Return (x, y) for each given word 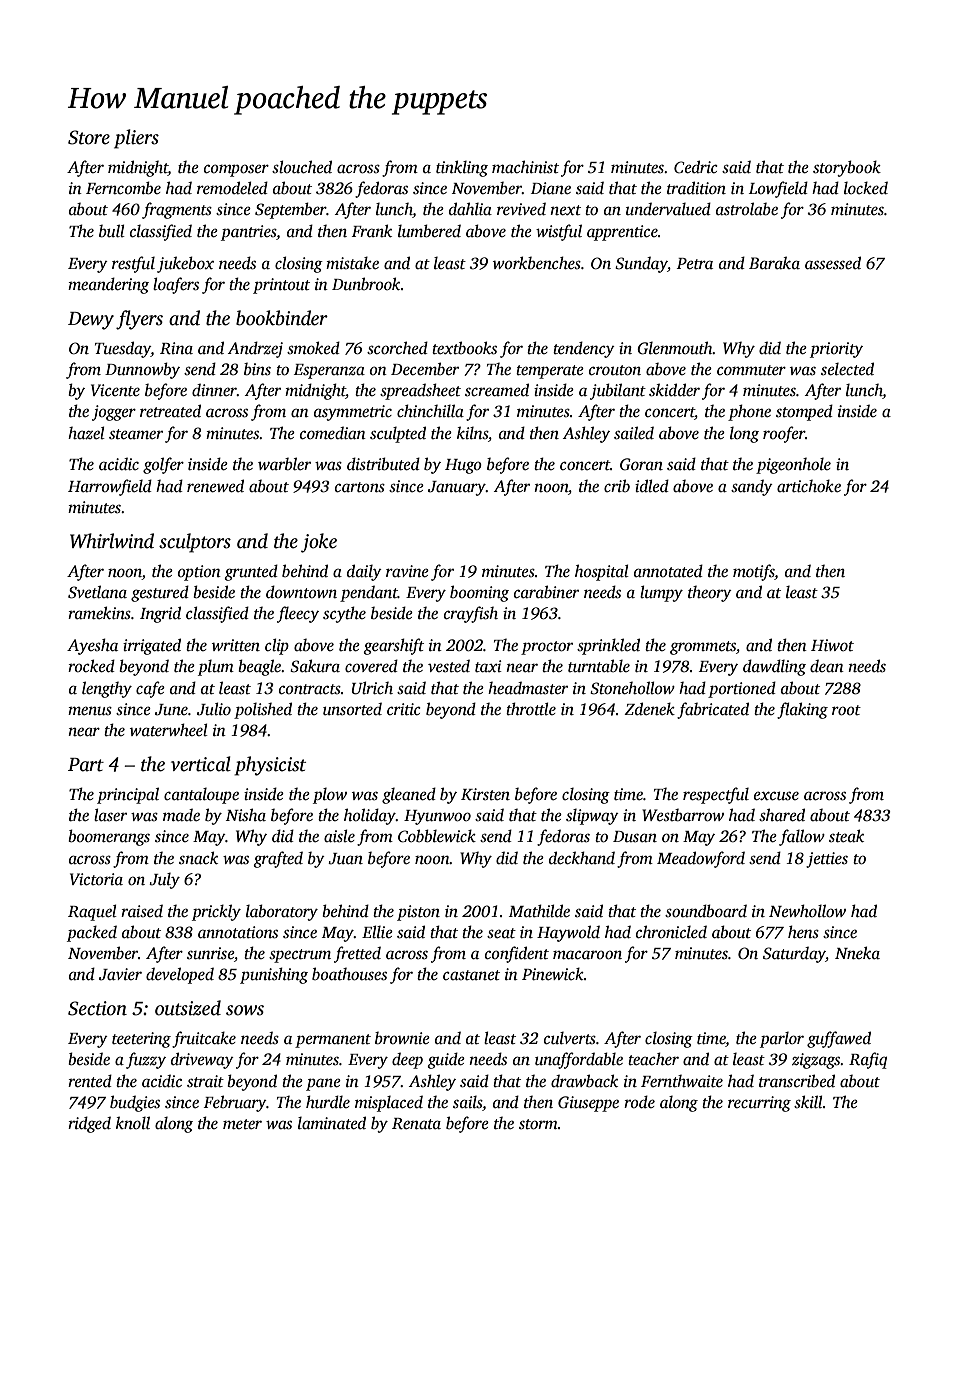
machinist (525, 167)
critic (404, 709)
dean (827, 666)
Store (89, 137)
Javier (120, 974)
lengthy (107, 689)
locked (866, 188)
